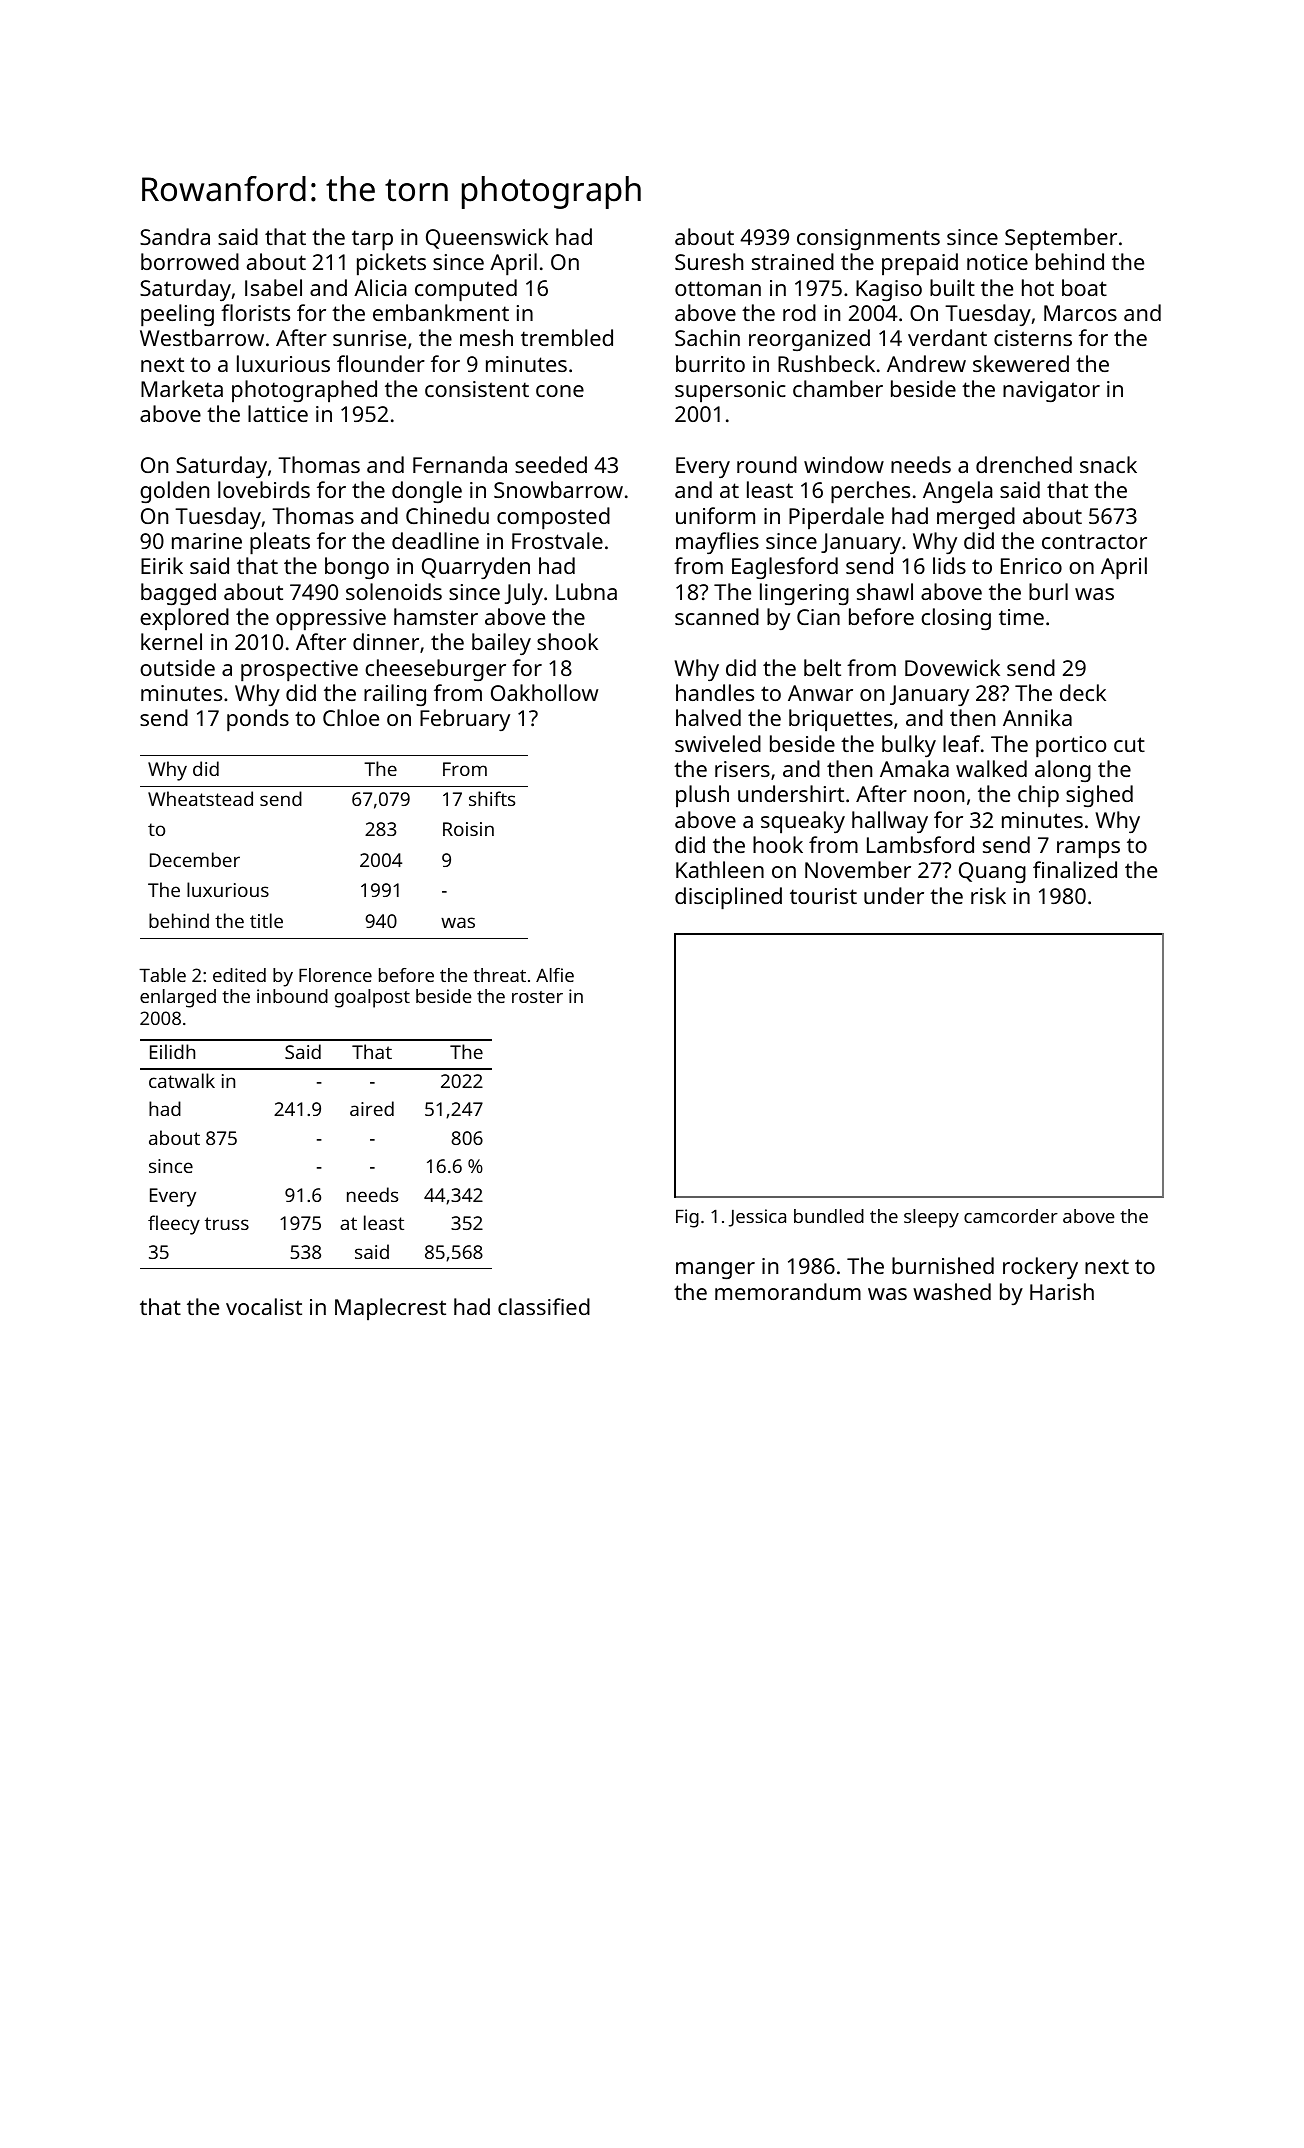 Image resolution: width=1304 pixels, height=2148 pixels. Describe the element at coordinates (717, 543) in the screenshot. I see `mayflies` at that location.
